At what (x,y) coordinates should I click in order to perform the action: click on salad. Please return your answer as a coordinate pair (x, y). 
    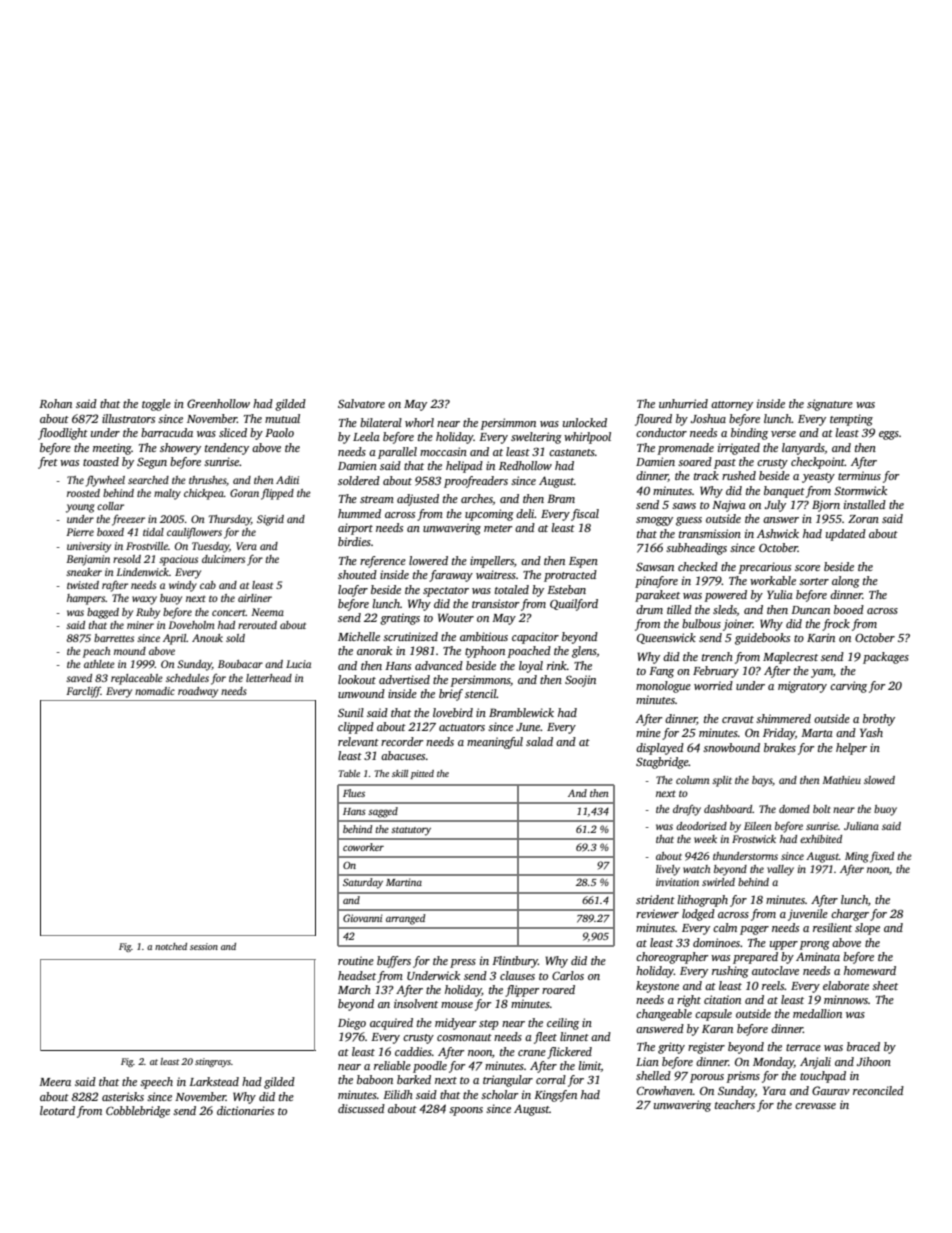
    Looking at the image, I should click on (539, 741).
